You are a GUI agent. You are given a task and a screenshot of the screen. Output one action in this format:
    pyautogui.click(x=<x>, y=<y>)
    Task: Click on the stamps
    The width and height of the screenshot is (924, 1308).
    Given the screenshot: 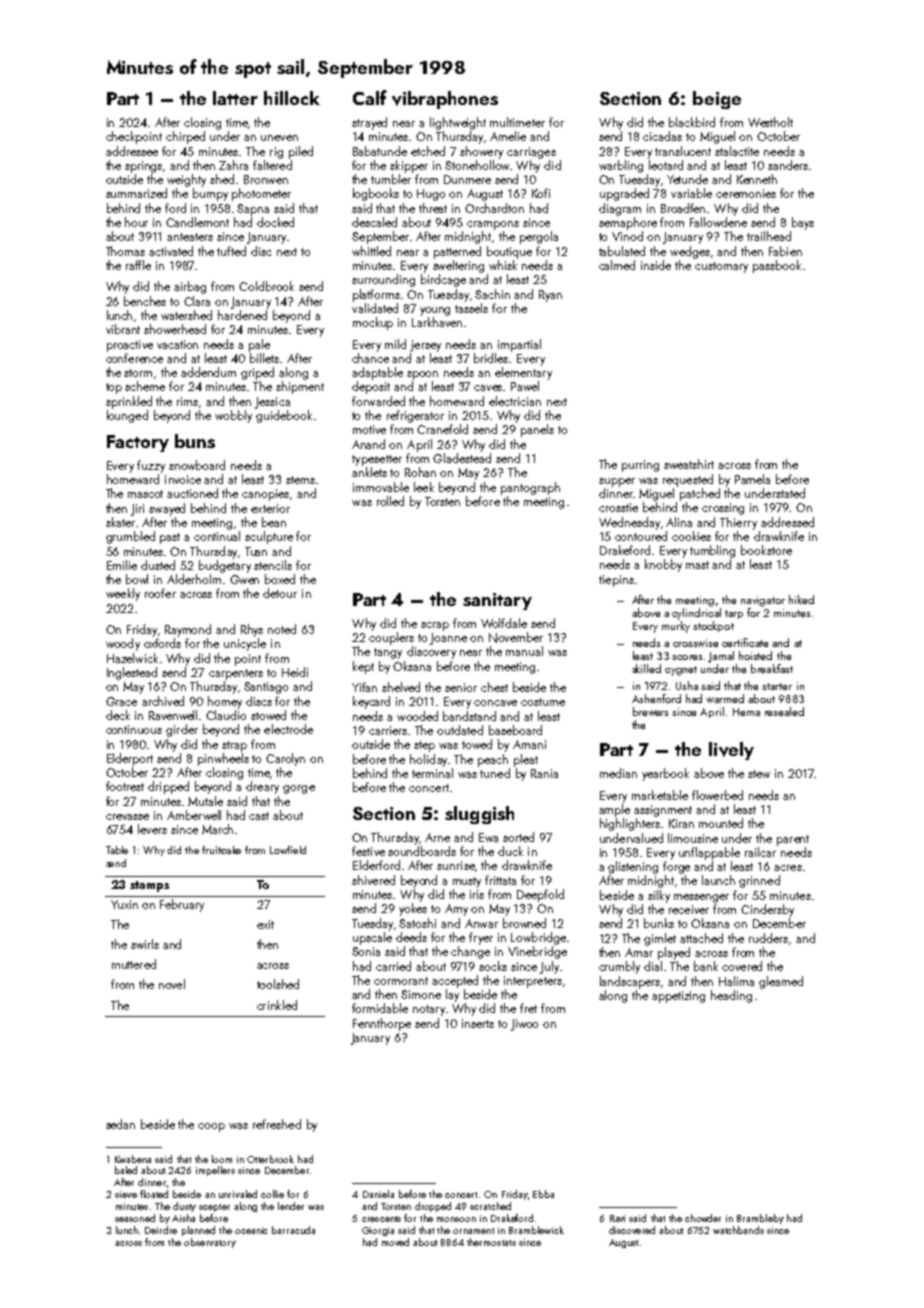 What is the action you would take?
    pyautogui.click(x=149, y=886)
